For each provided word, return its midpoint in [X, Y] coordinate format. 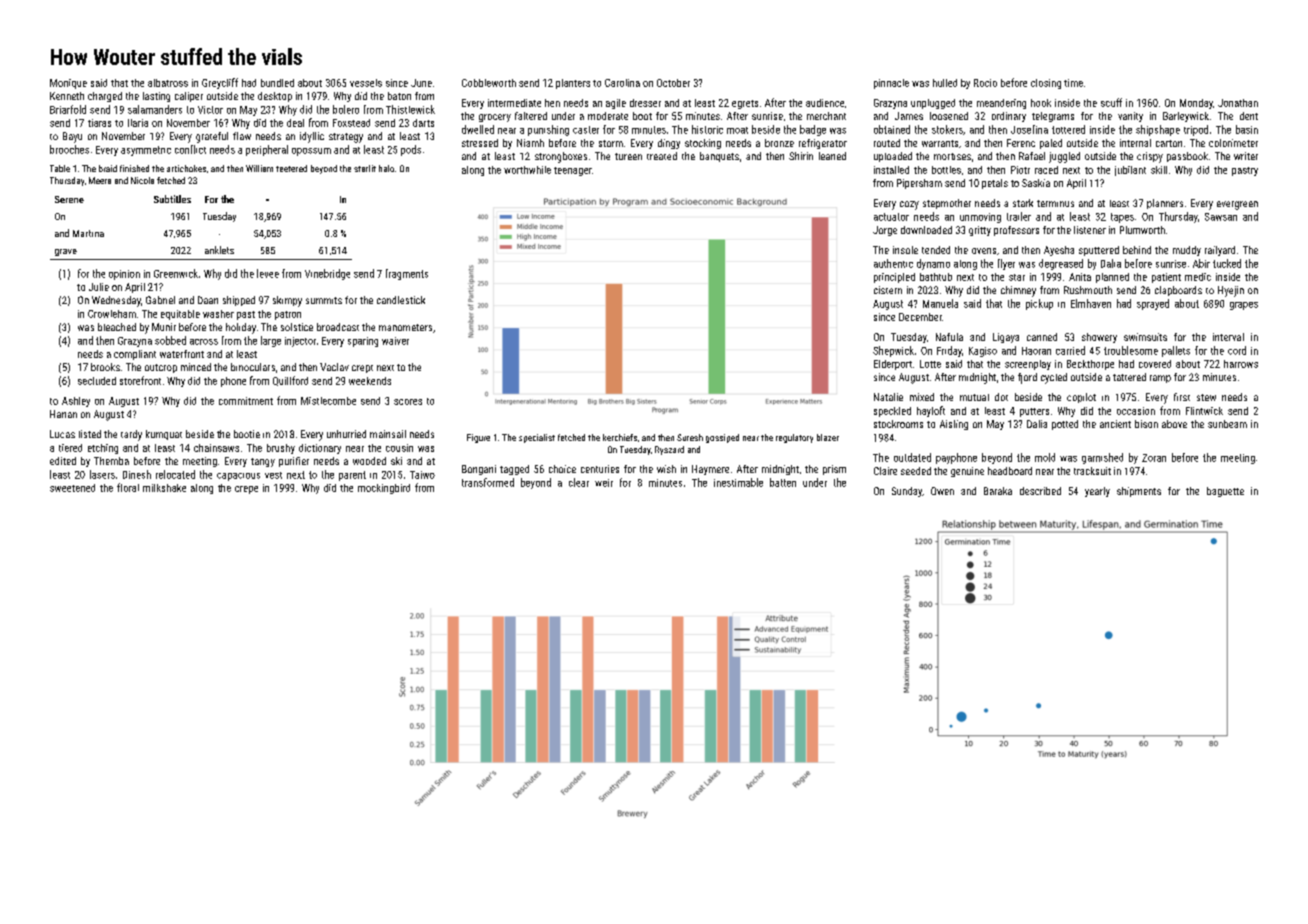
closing [1046, 84]
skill [1159, 170]
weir [604, 483]
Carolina [622, 83]
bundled [277, 83]
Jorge [885, 231]
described [1040, 491]
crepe [246, 490]
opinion [124, 275]
